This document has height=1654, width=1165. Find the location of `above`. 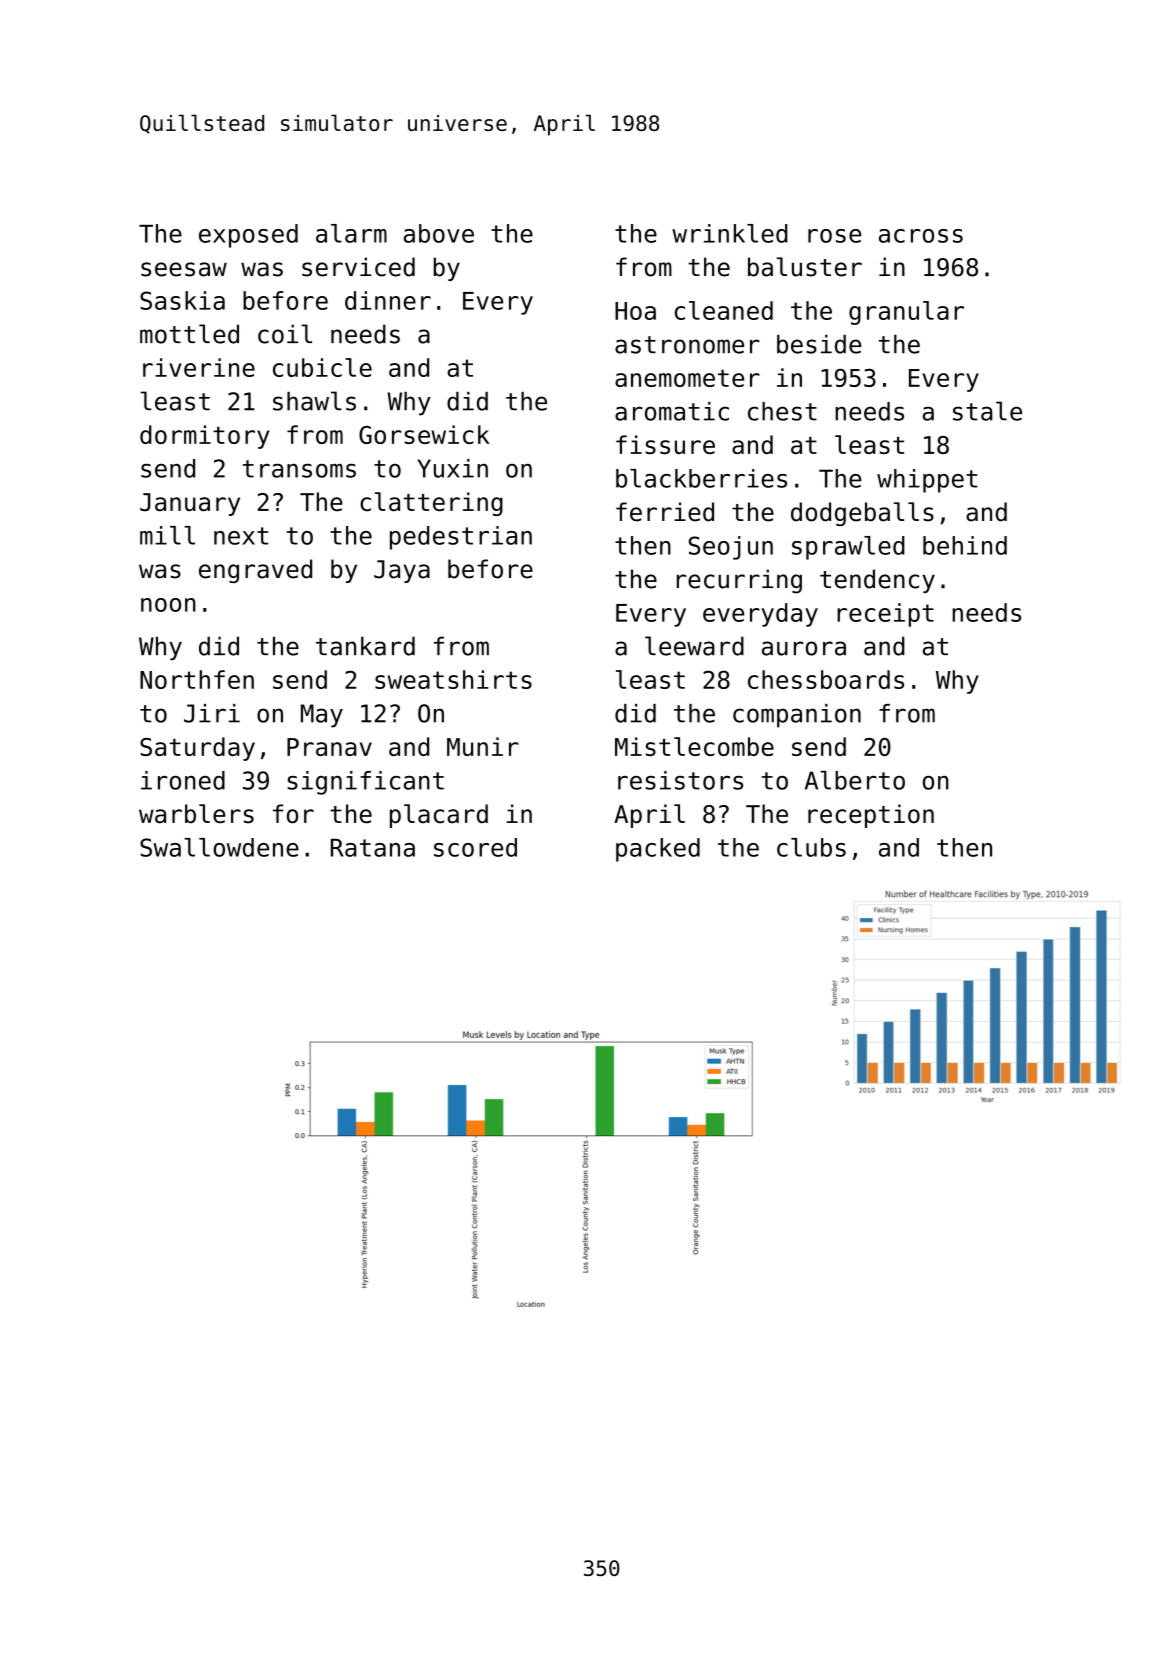

above is located at coordinates (439, 233).
